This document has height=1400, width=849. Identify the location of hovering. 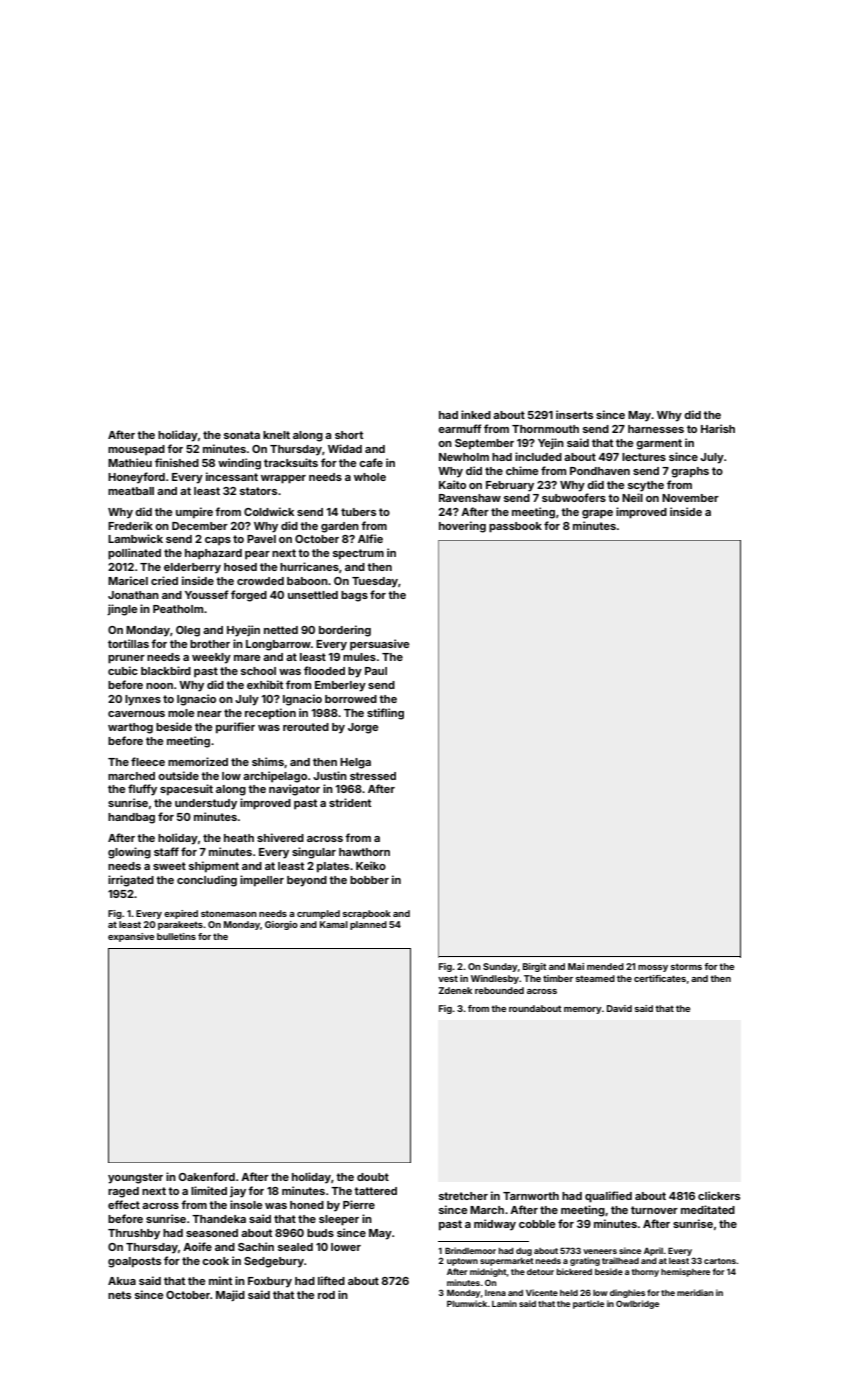
(462, 527).
